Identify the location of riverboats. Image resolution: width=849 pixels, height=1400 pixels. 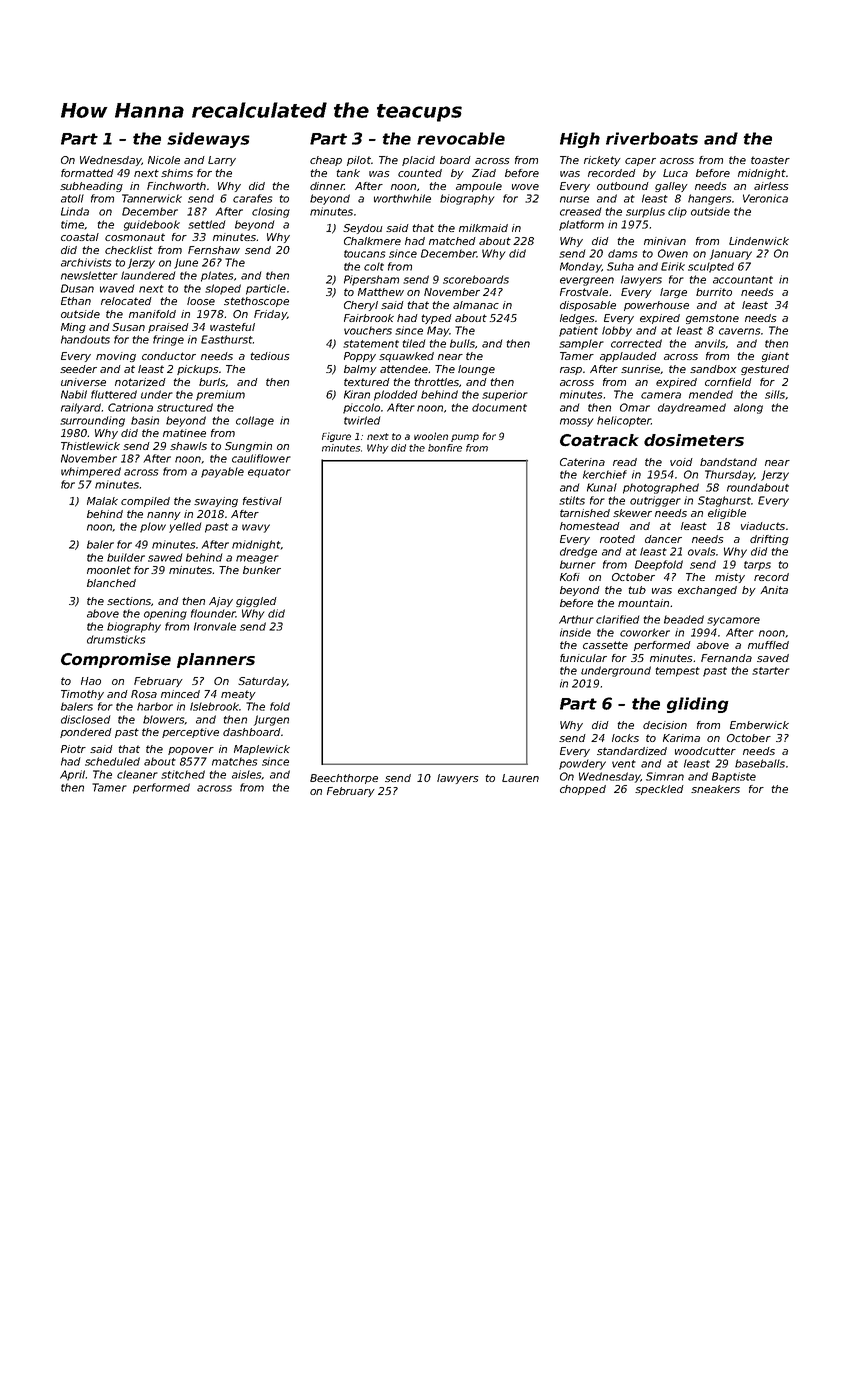
(652, 138).
